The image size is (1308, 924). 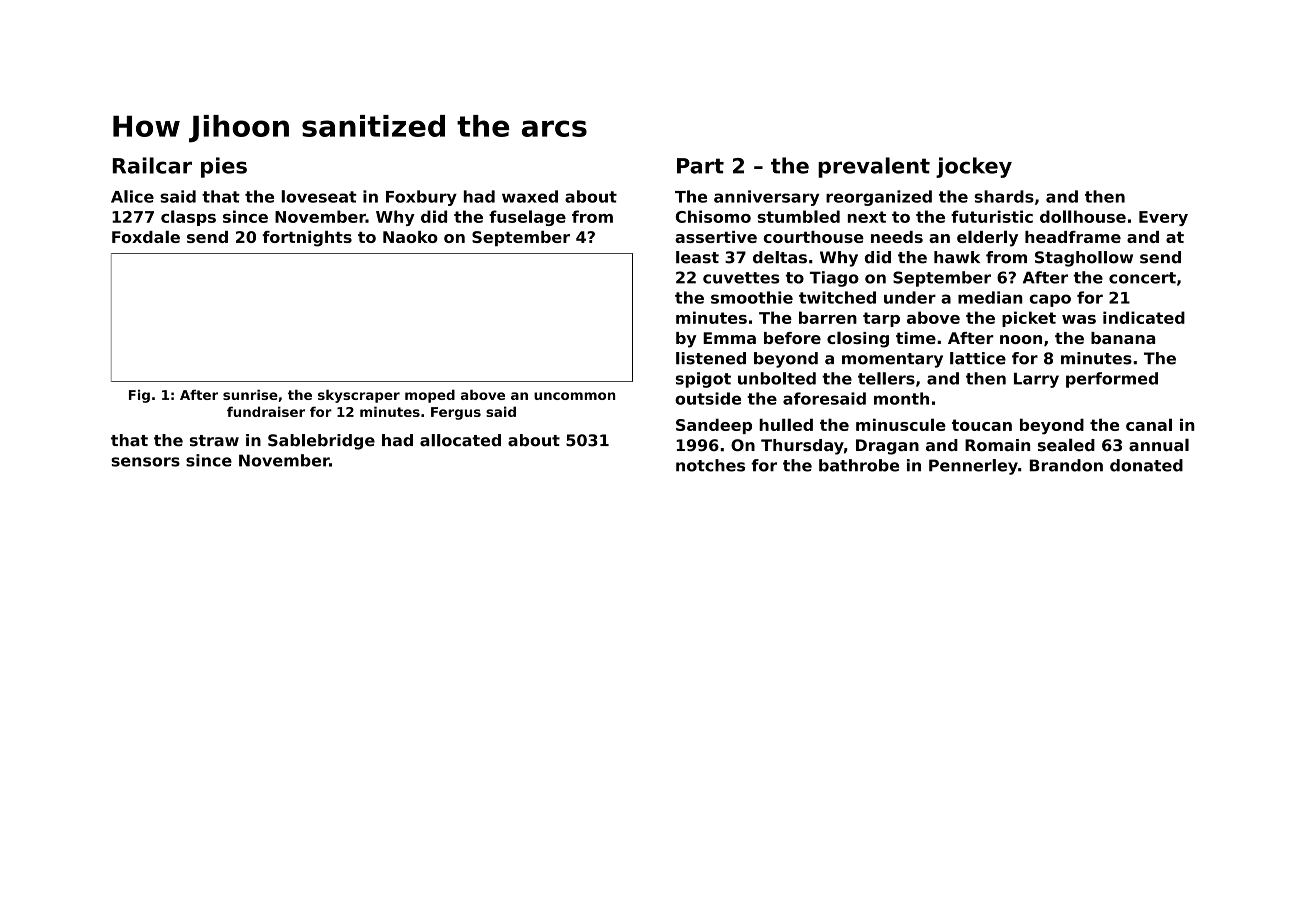 What do you see at coordinates (1050, 300) in the screenshot?
I see `capo` at bounding box center [1050, 300].
